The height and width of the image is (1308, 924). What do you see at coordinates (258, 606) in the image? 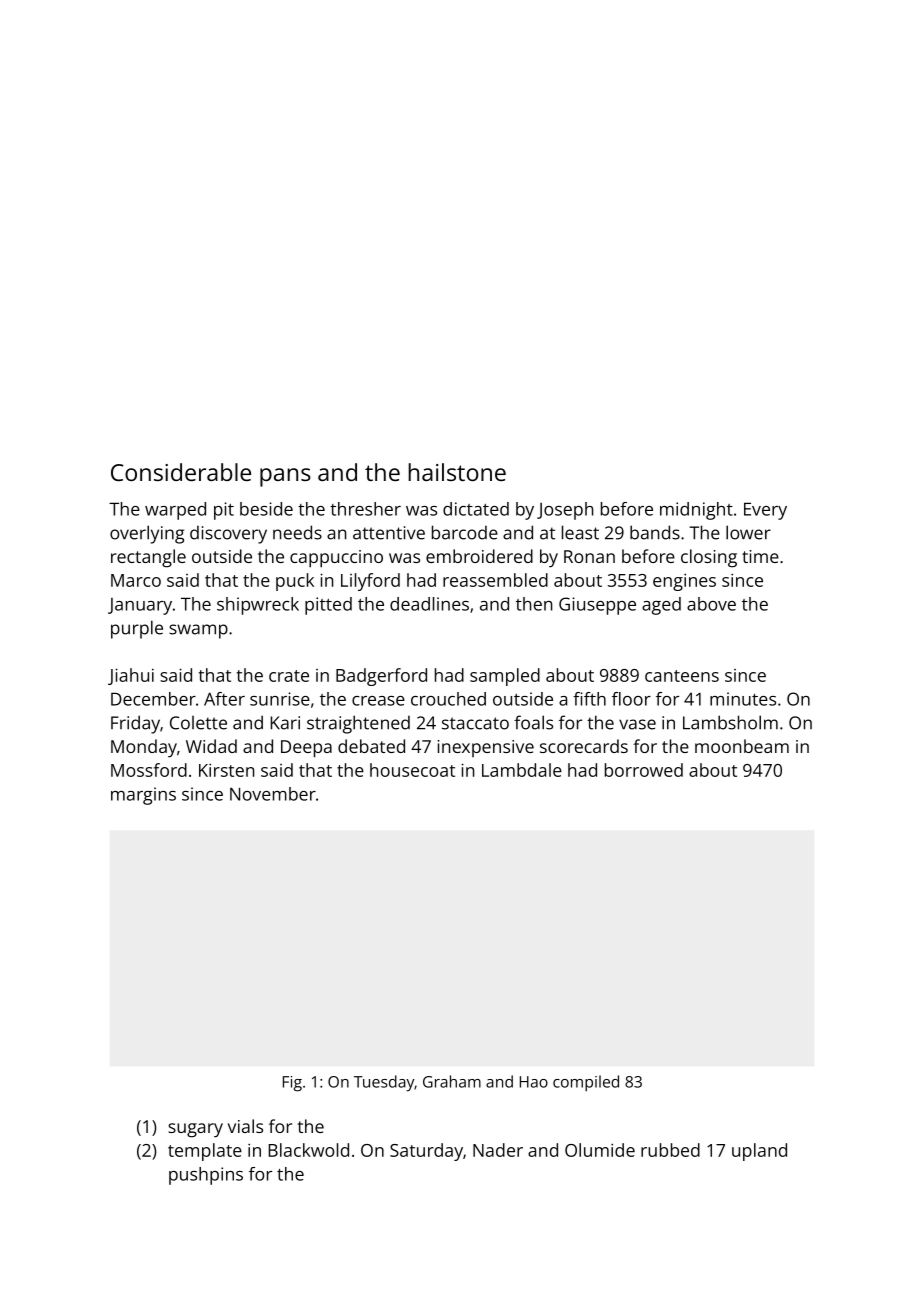
I see `shipwreck` at bounding box center [258, 606].
